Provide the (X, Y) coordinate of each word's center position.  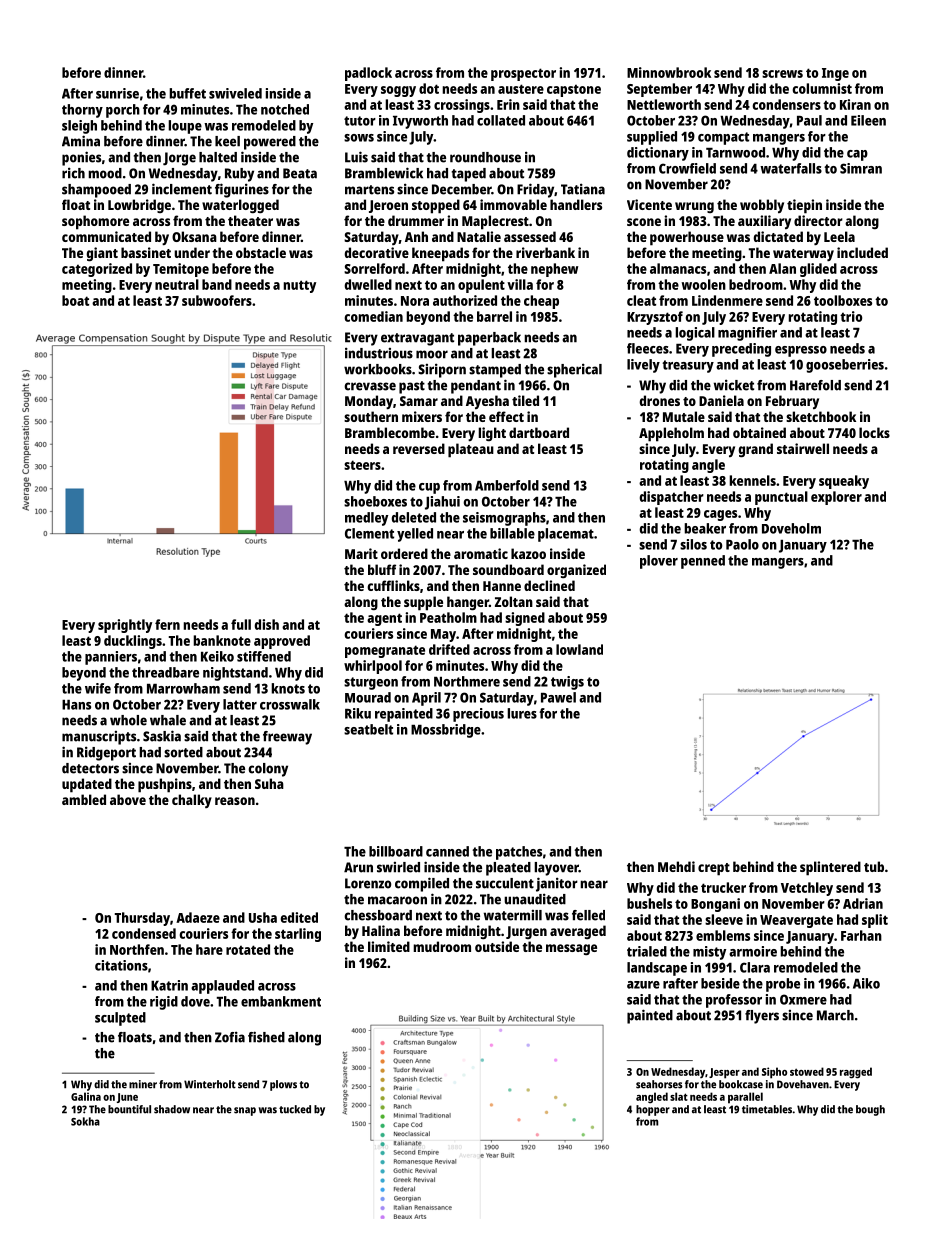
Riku (358, 713)
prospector (523, 74)
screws (782, 74)
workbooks (378, 369)
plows (283, 1085)
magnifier (747, 334)
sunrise (117, 93)
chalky (192, 801)
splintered (830, 868)
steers (362, 465)
